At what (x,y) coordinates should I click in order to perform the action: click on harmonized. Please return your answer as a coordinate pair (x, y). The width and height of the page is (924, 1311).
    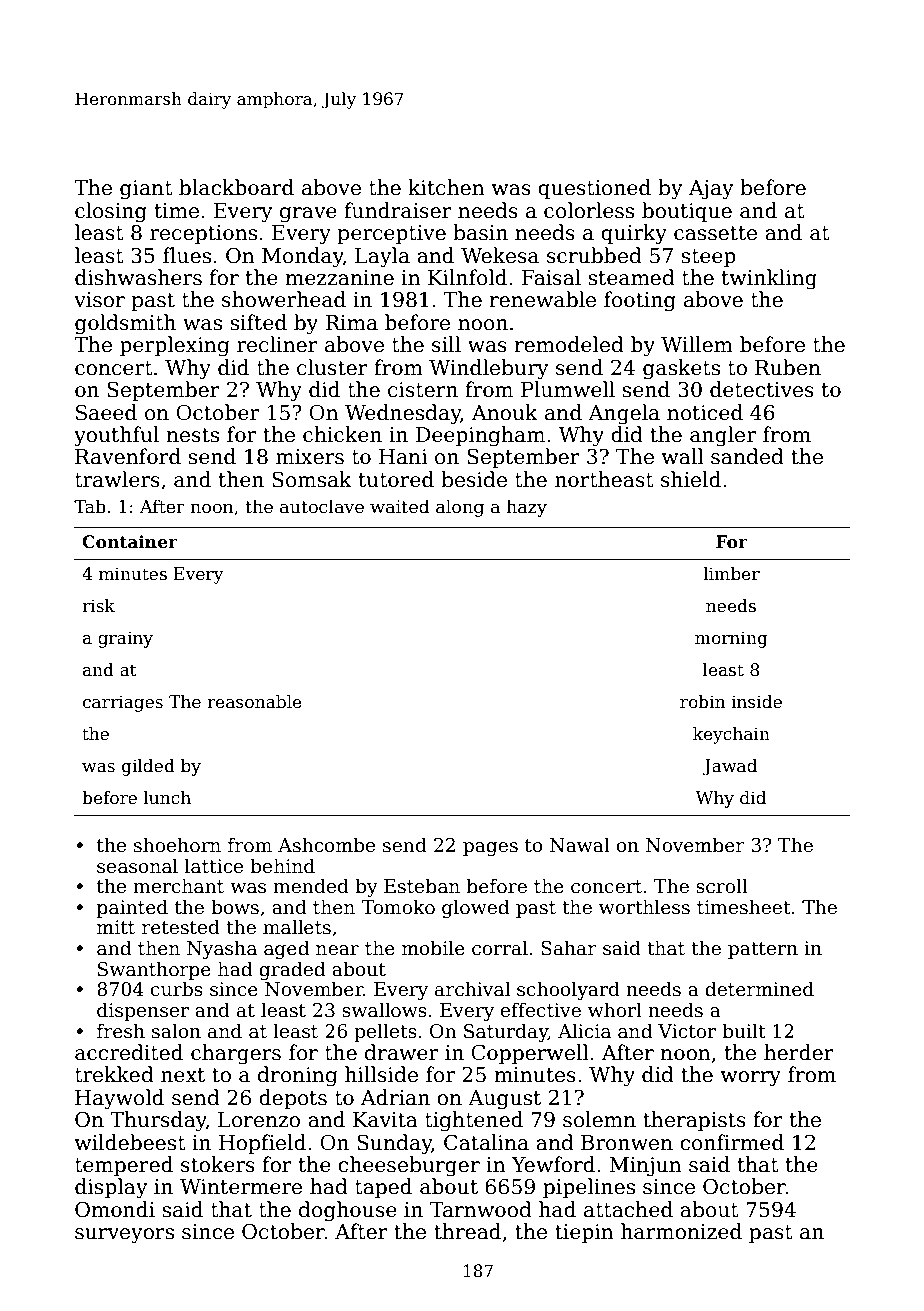
    Looking at the image, I should click on (681, 1231).
